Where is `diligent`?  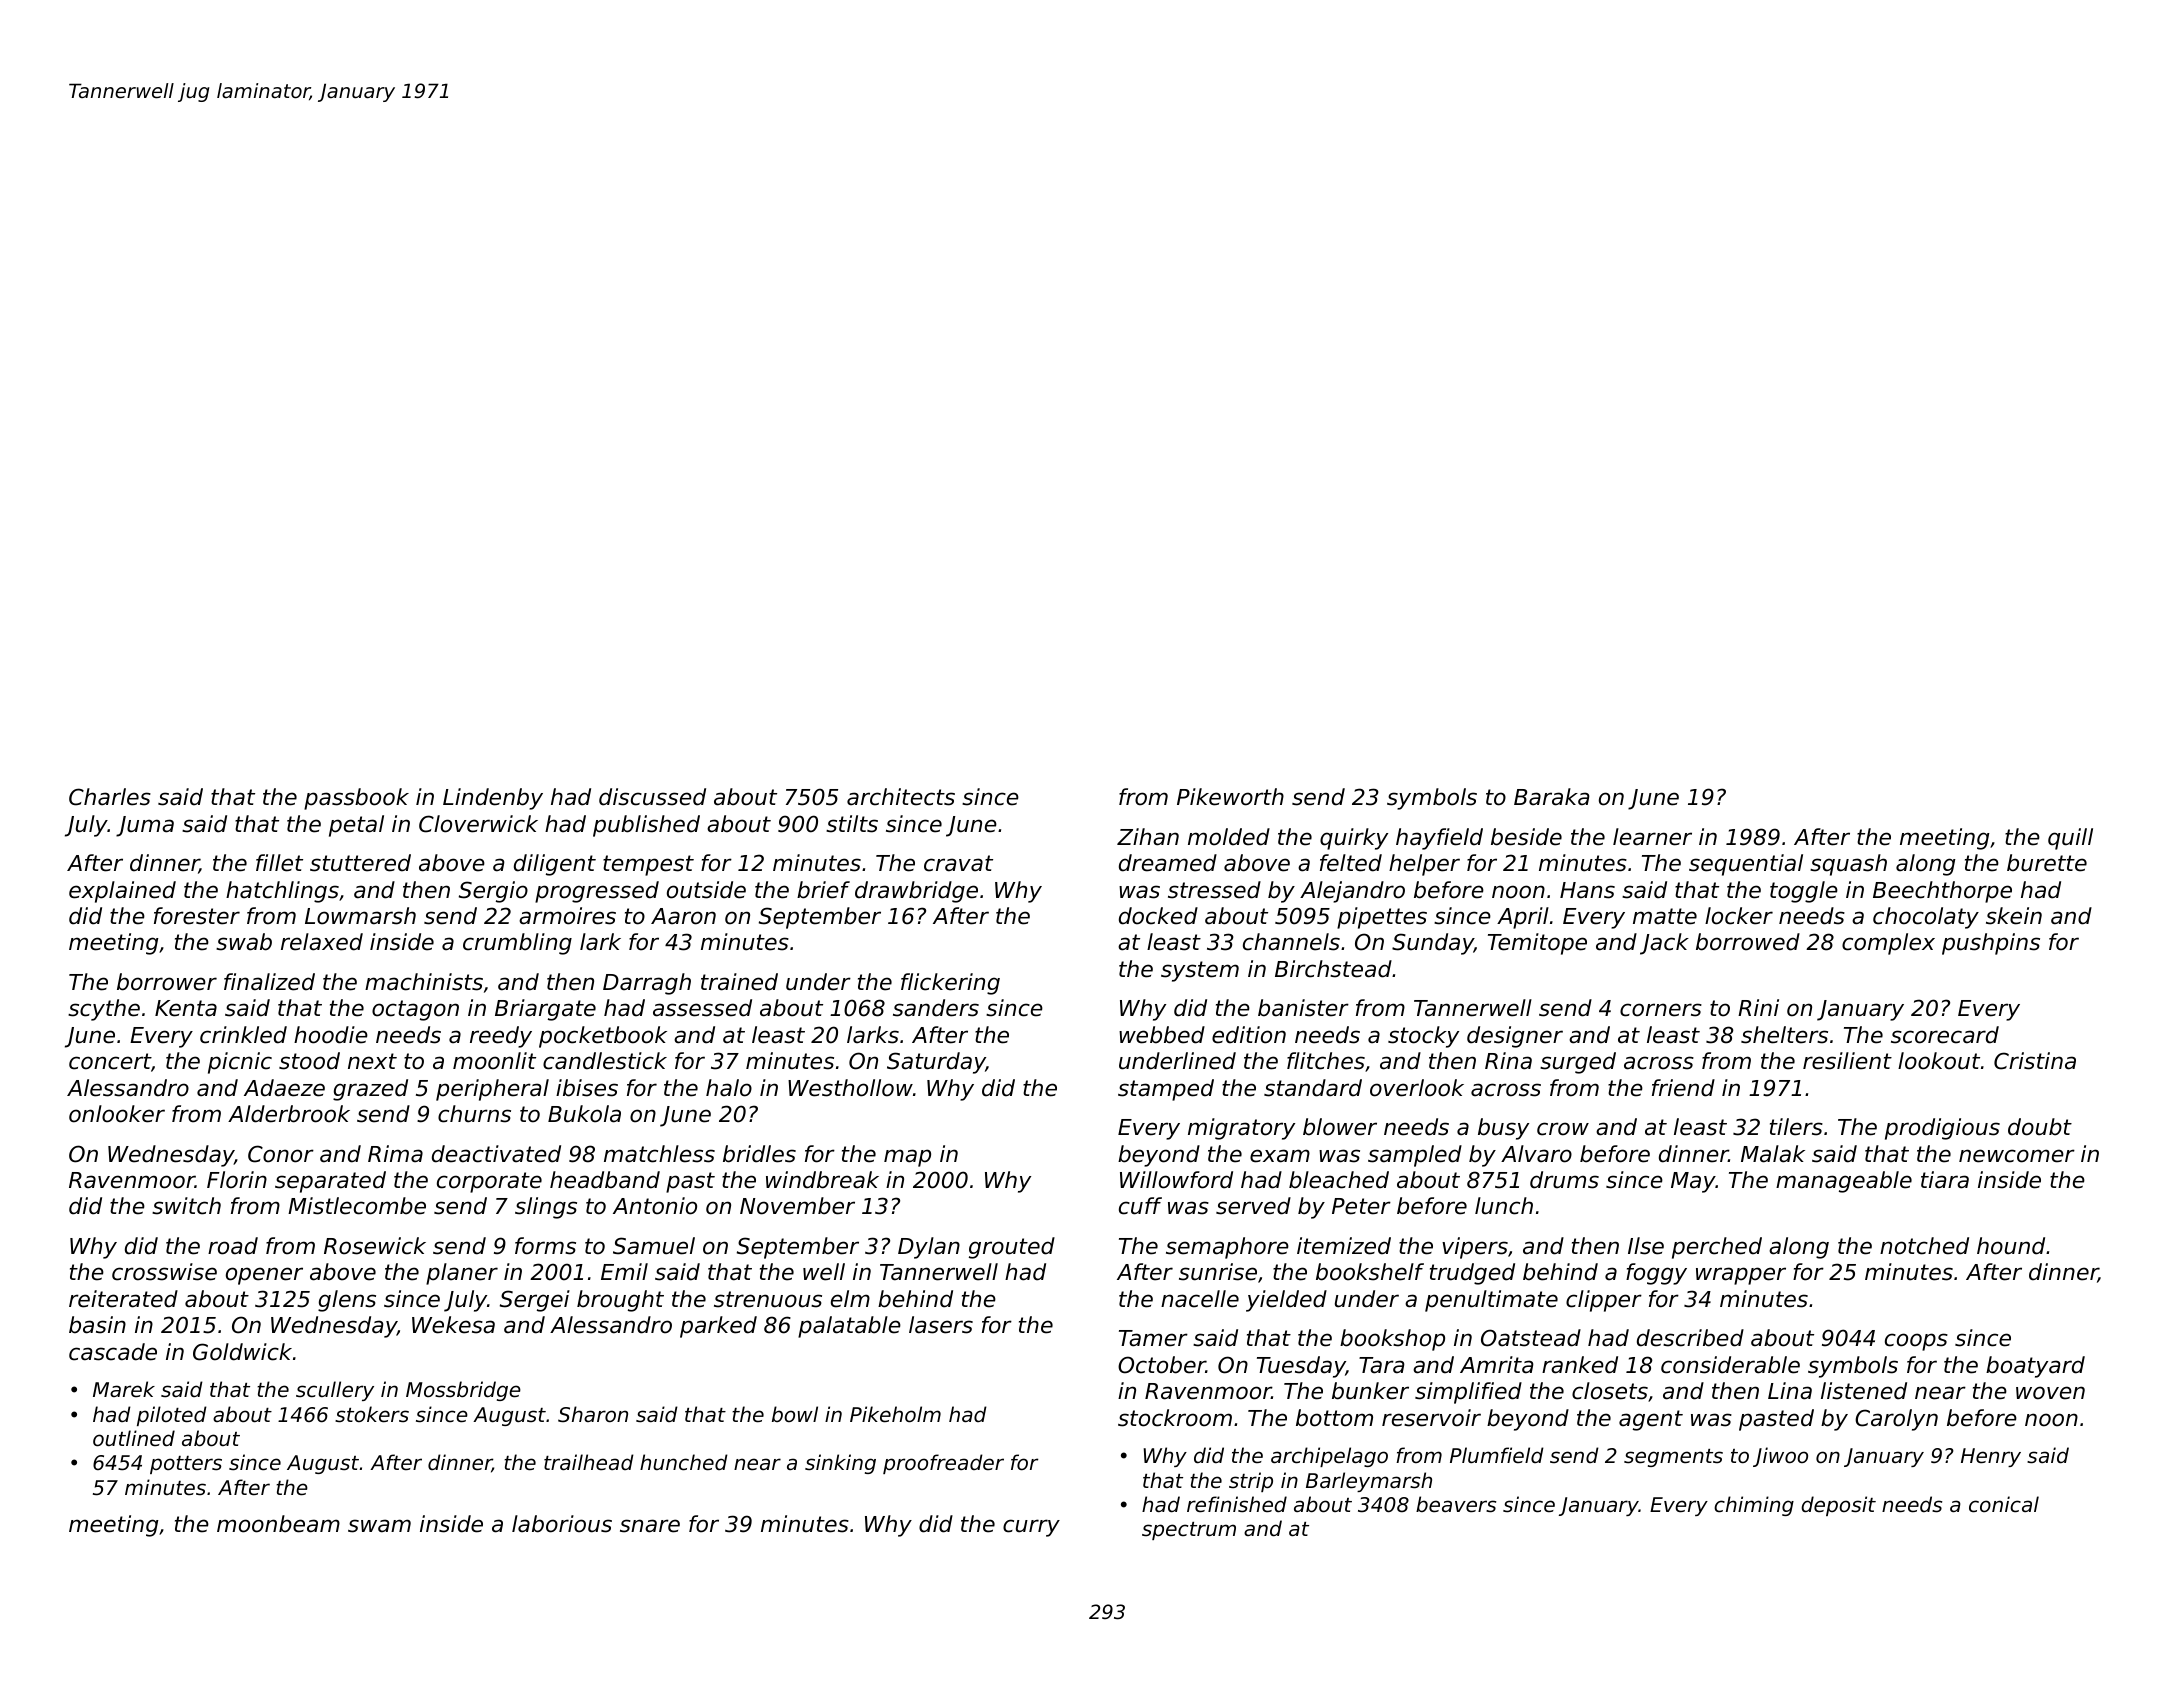
diligent is located at coordinates (555, 865).
